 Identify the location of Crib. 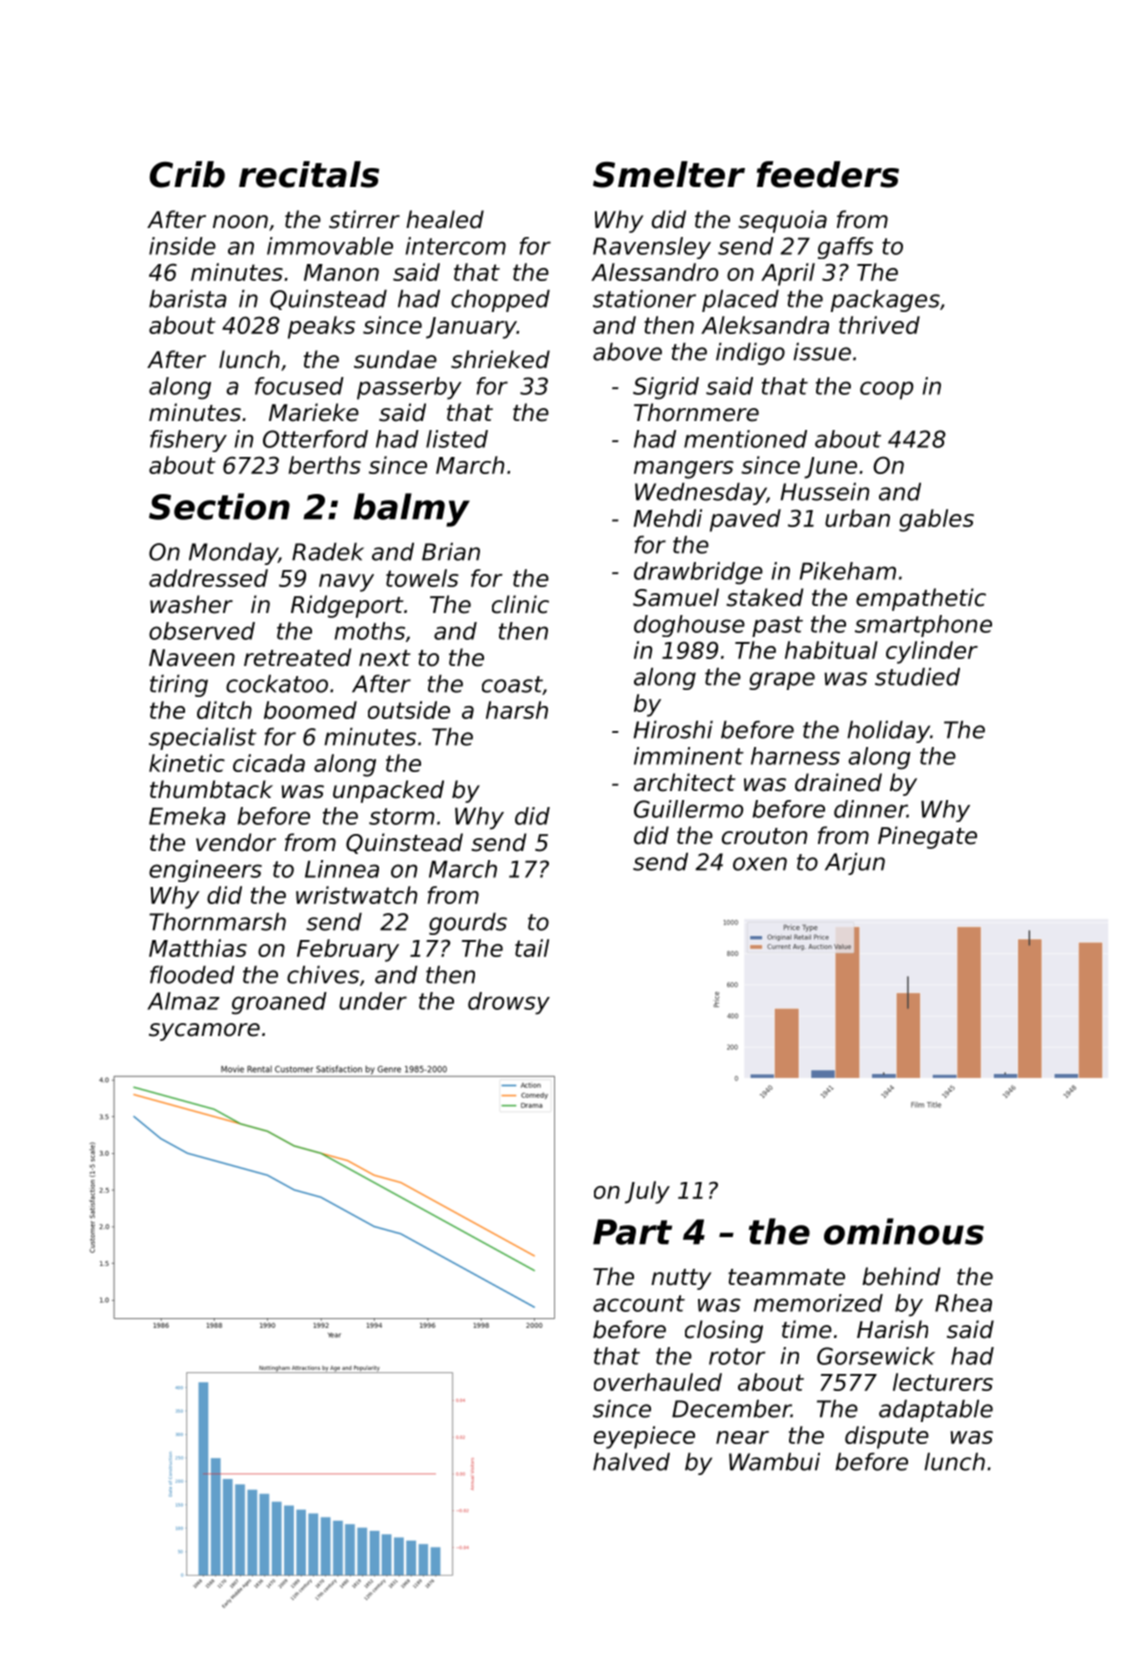
(187, 174).
